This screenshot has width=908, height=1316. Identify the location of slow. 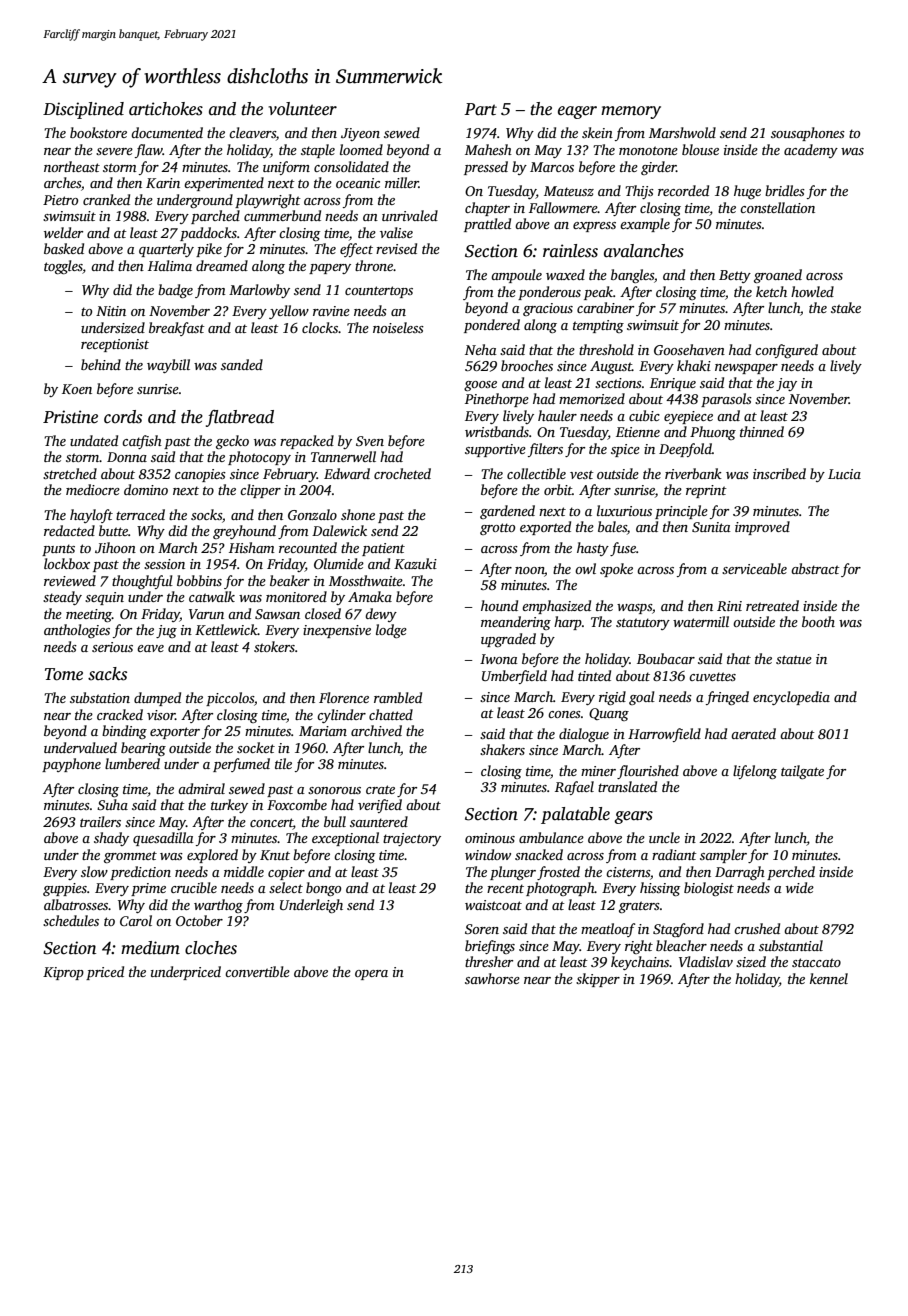
(94, 871).
